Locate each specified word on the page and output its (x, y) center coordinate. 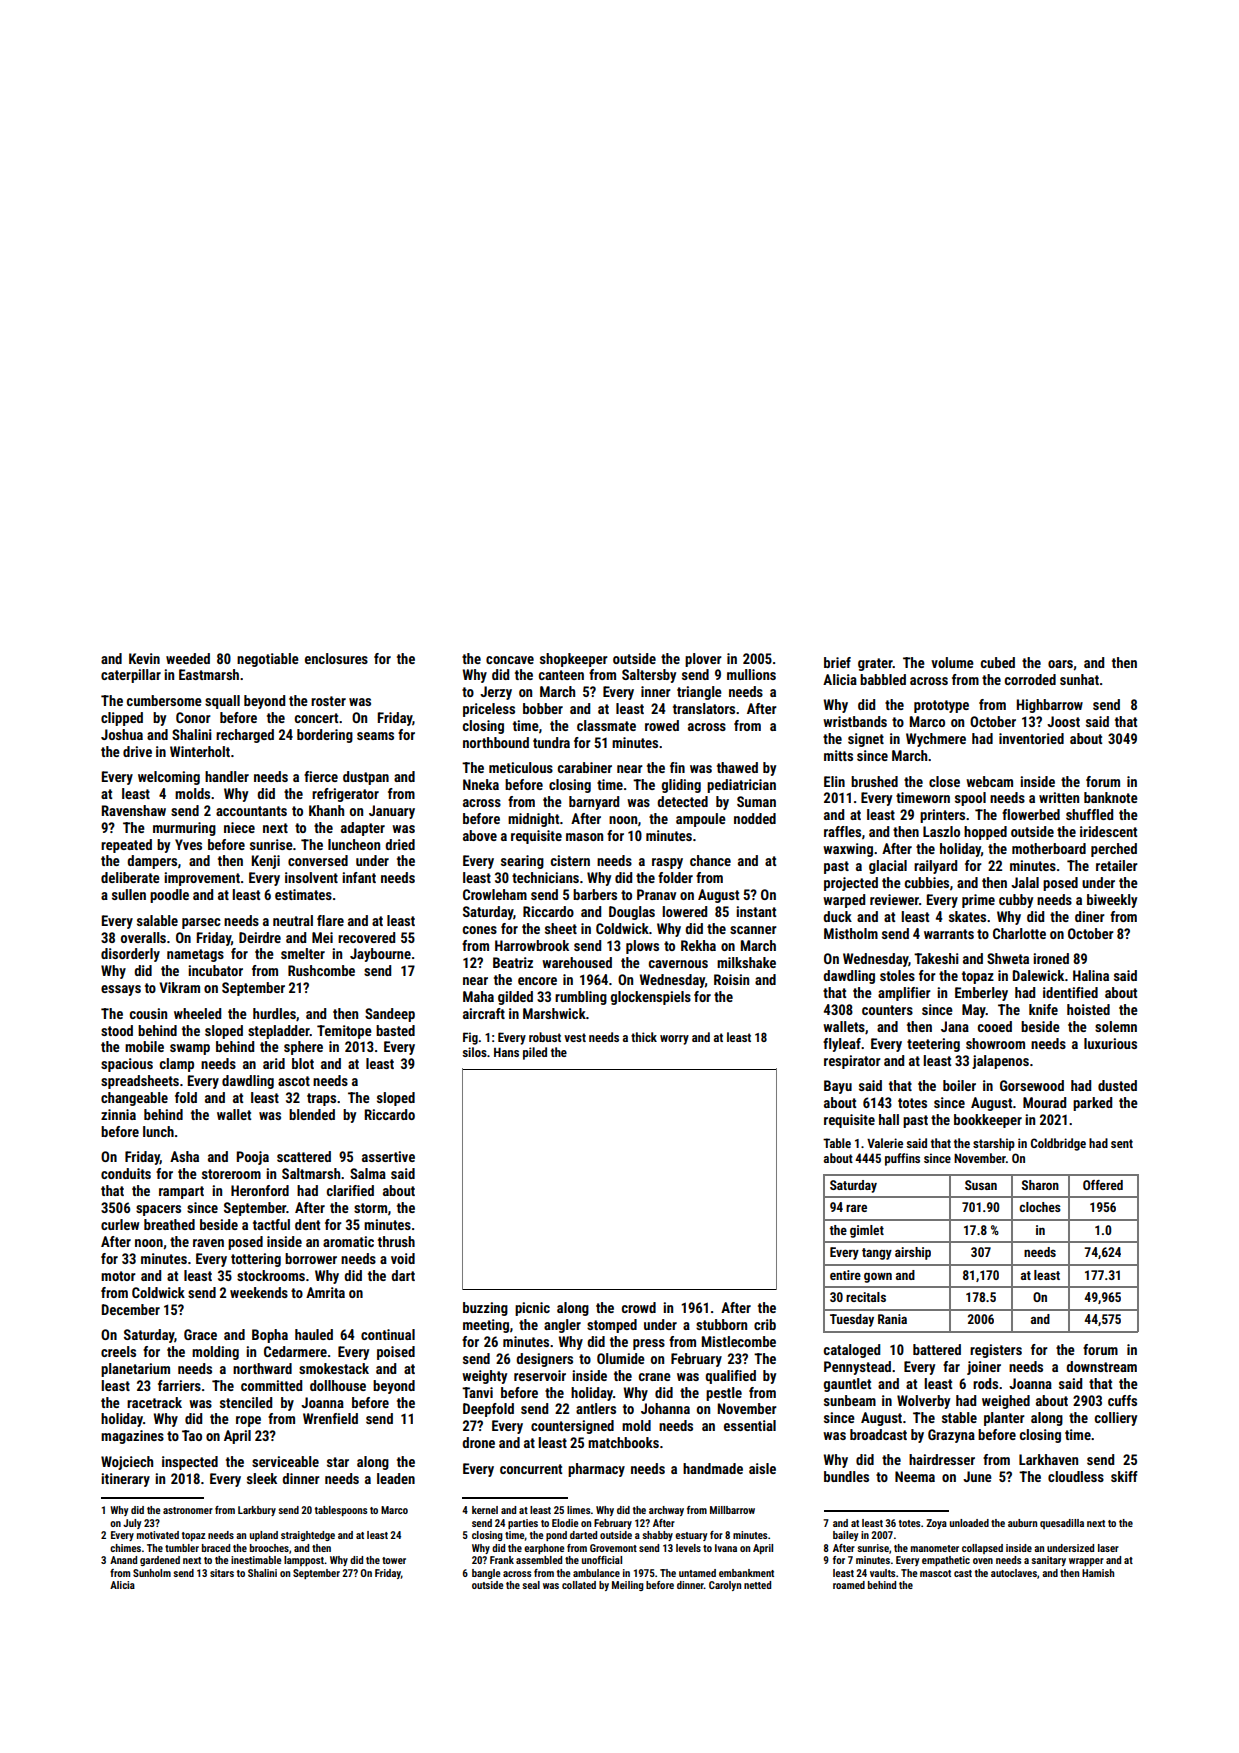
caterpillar (131, 676)
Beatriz (513, 962)
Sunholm (152, 1573)
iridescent (1108, 831)
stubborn (721, 1324)
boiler (959, 1085)
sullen (129, 894)
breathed (169, 1224)
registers (996, 1351)
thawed (737, 767)
